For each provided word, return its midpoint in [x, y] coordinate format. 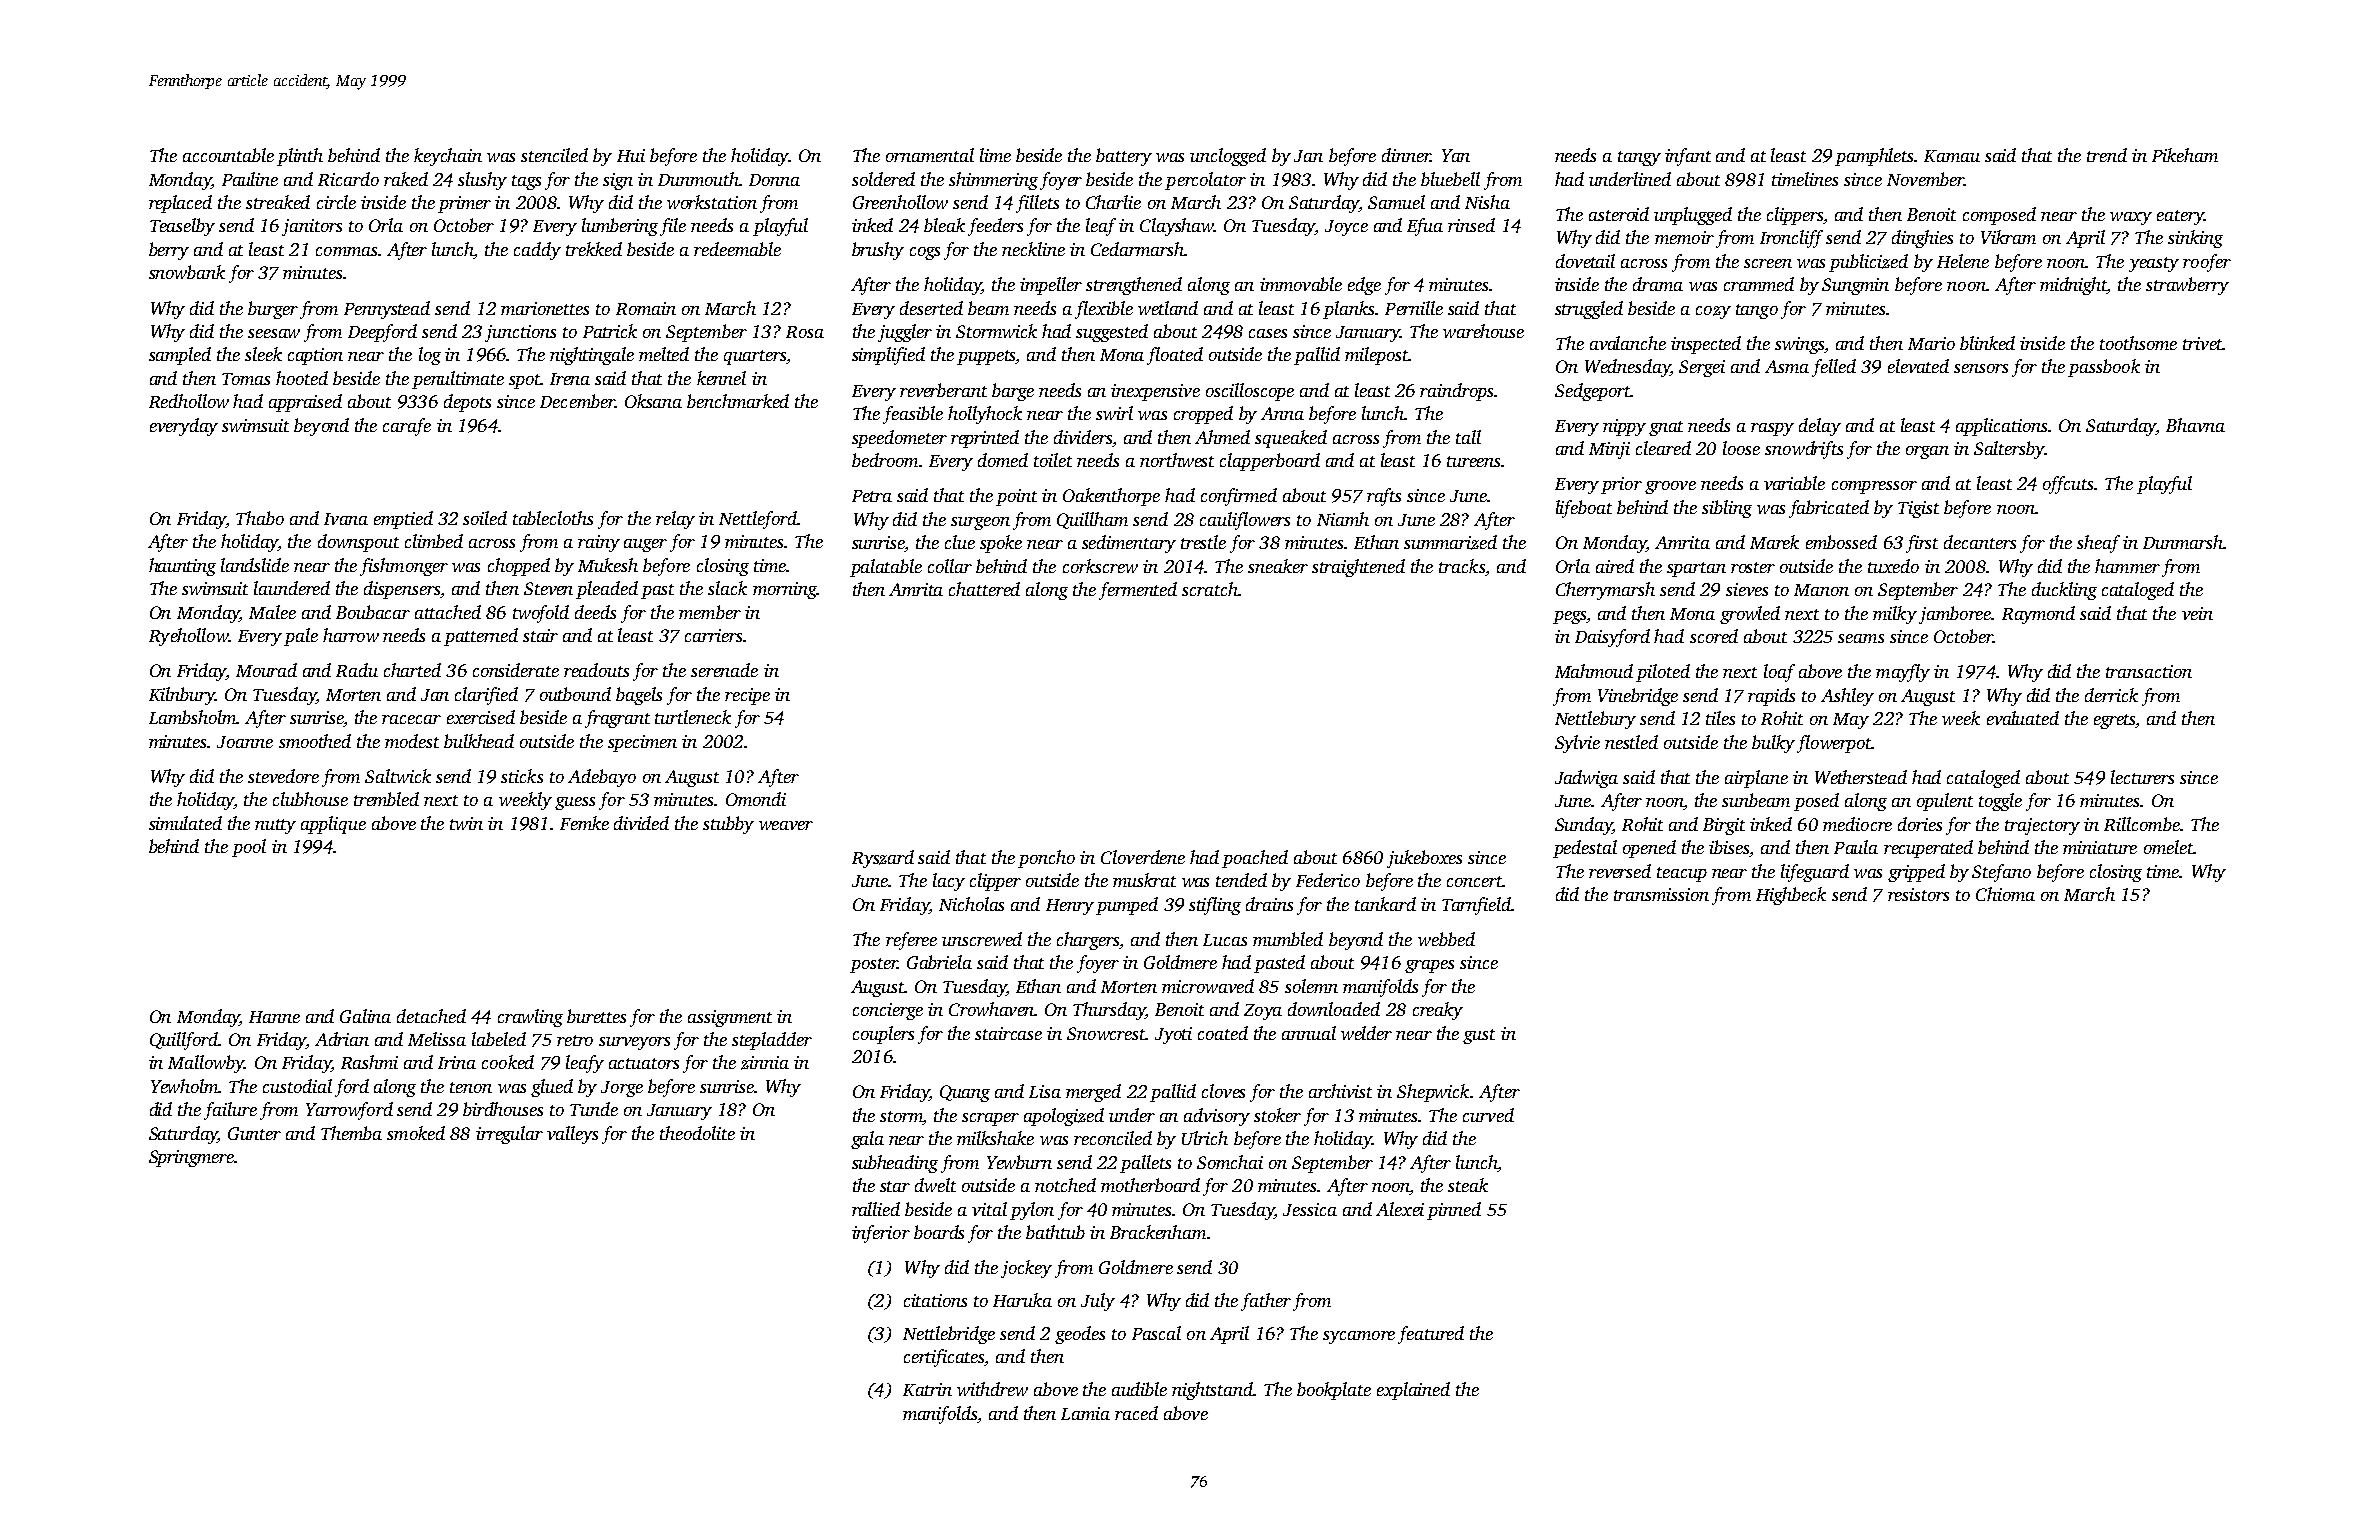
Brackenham [1158, 1232]
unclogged [1228, 157]
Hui [631, 155]
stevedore [283, 776]
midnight [2073, 286]
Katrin [927, 1389]
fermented [1138, 591]
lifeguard [1815, 873]
